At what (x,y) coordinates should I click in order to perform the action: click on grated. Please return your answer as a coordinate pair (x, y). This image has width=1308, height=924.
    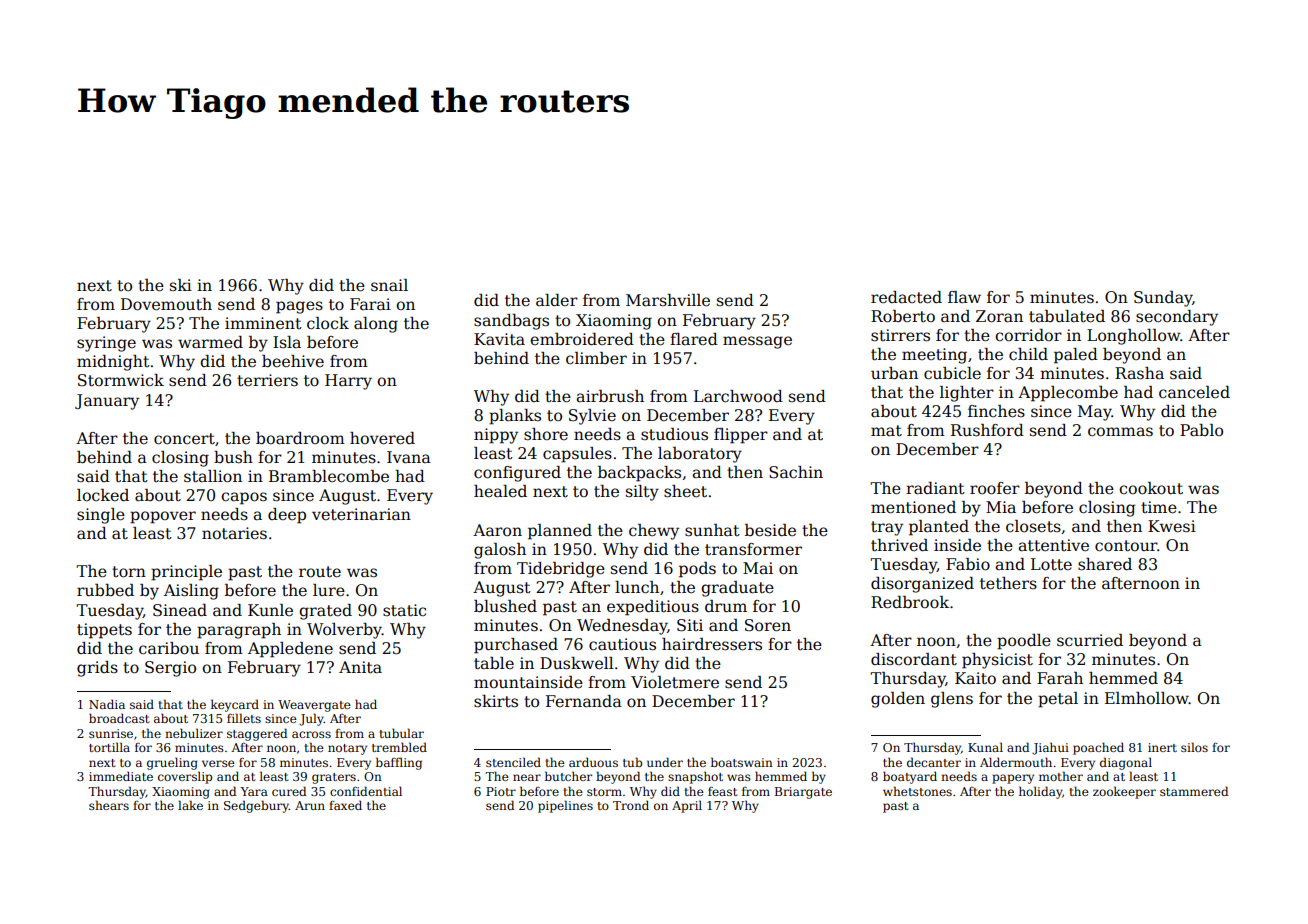
    Looking at the image, I should click on (325, 612).
